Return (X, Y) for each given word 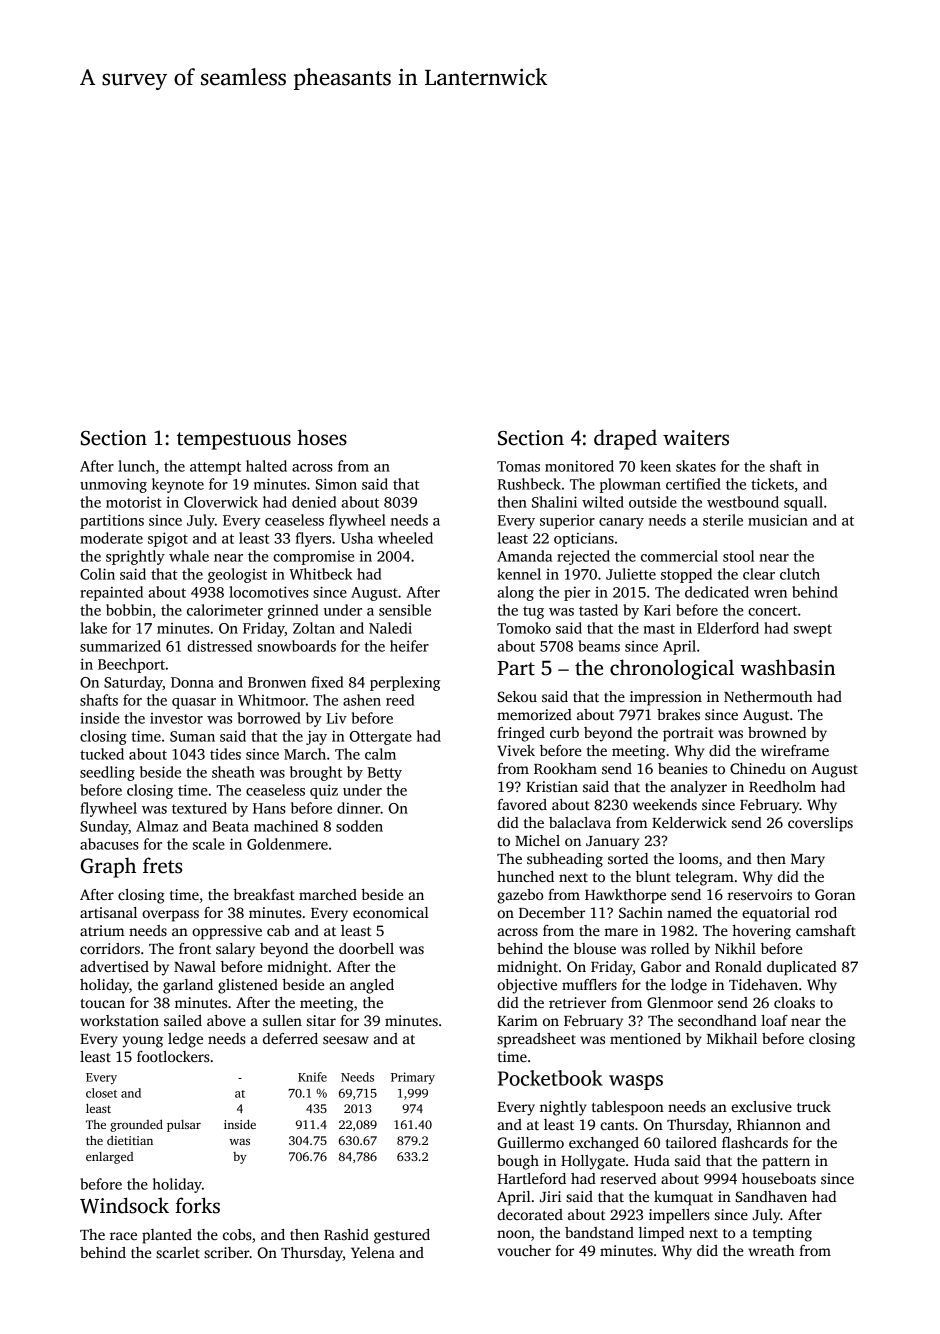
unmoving (113, 485)
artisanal (108, 912)
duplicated (802, 968)
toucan (103, 1003)
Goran (835, 894)
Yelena (373, 1252)
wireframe (795, 750)
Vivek (516, 750)
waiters (696, 438)
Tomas (518, 466)
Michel (537, 840)
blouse (594, 948)
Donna (192, 682)
